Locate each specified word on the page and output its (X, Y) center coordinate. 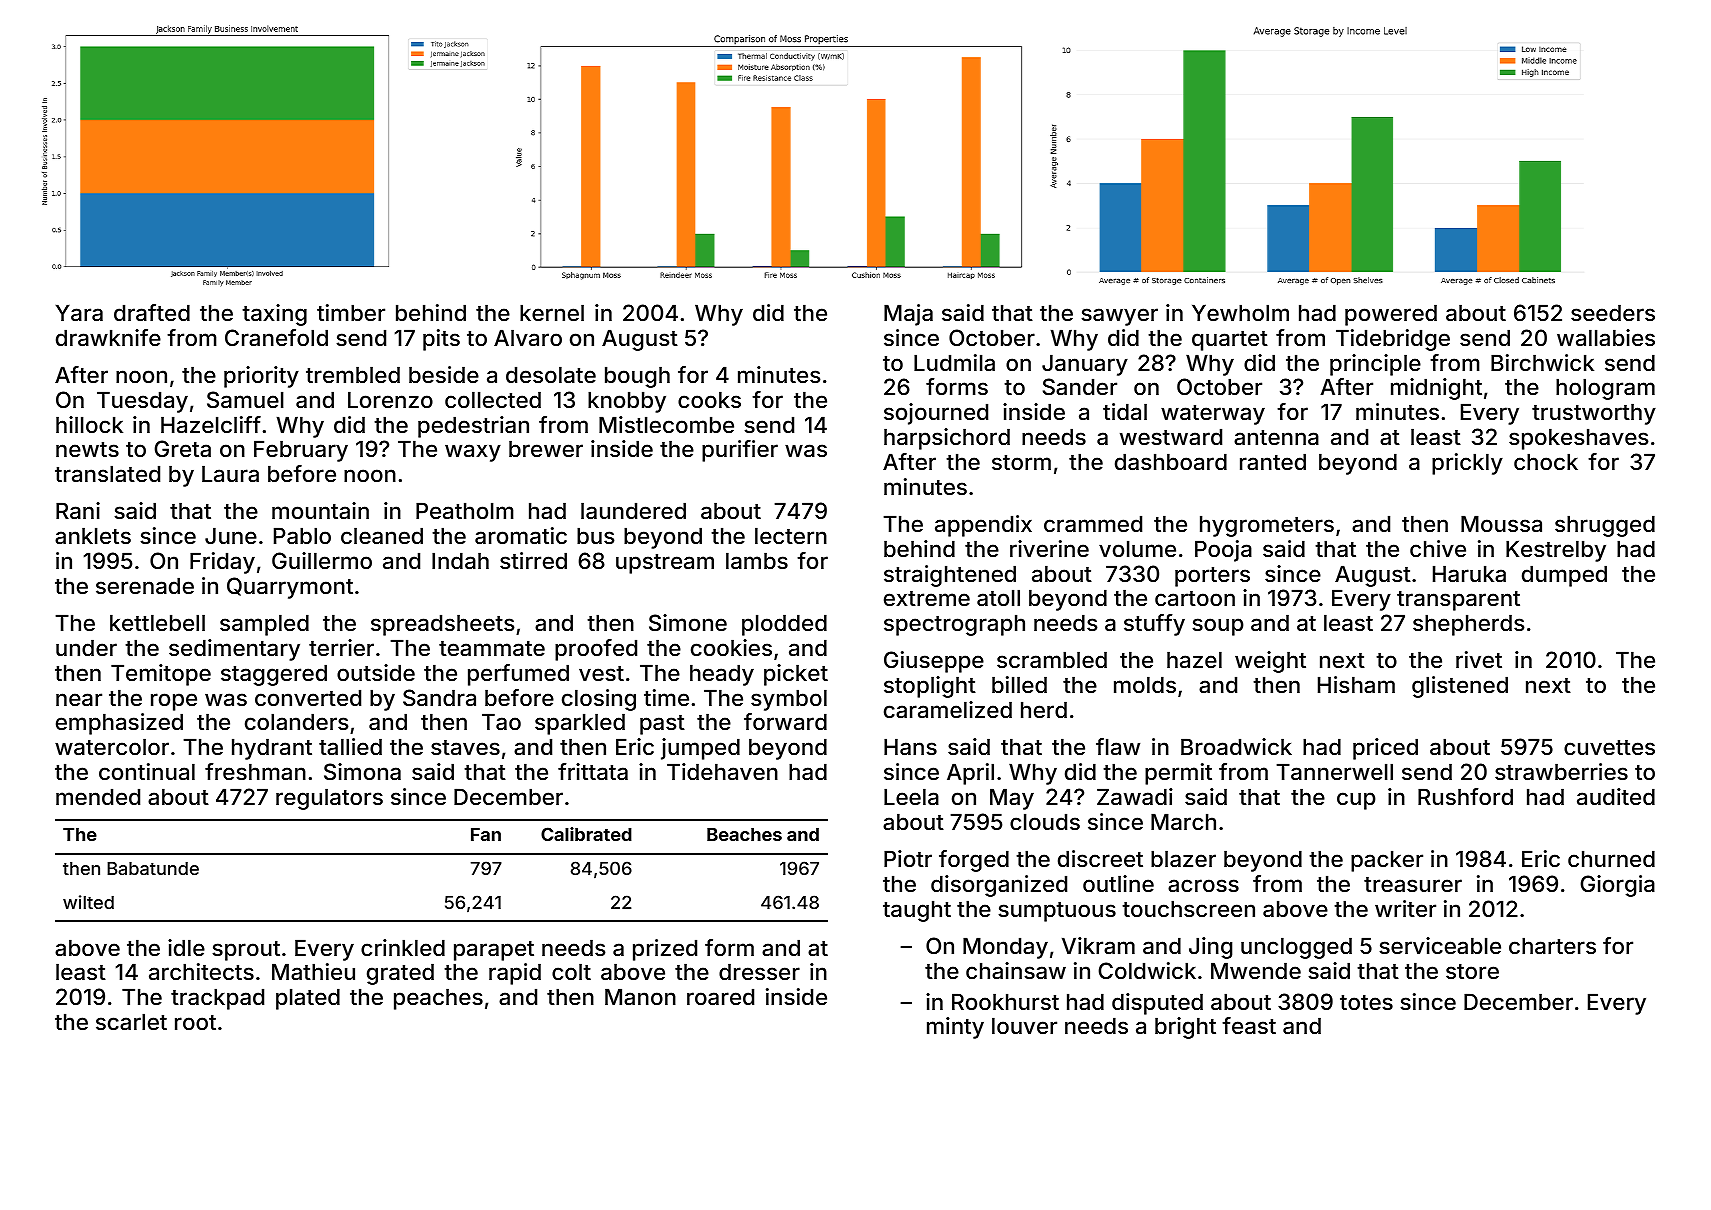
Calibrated (586, 834)
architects (201, 971)
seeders (1613, 312)
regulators (329, 799)
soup (1217, 627)
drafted (152, 313)
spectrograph (954, 625)
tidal (1125, 411)
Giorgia (1617, 886)
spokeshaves (1578, 439)
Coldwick (1147, 970)
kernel (552, 312)
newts (87, 449)
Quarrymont (290, 588)
